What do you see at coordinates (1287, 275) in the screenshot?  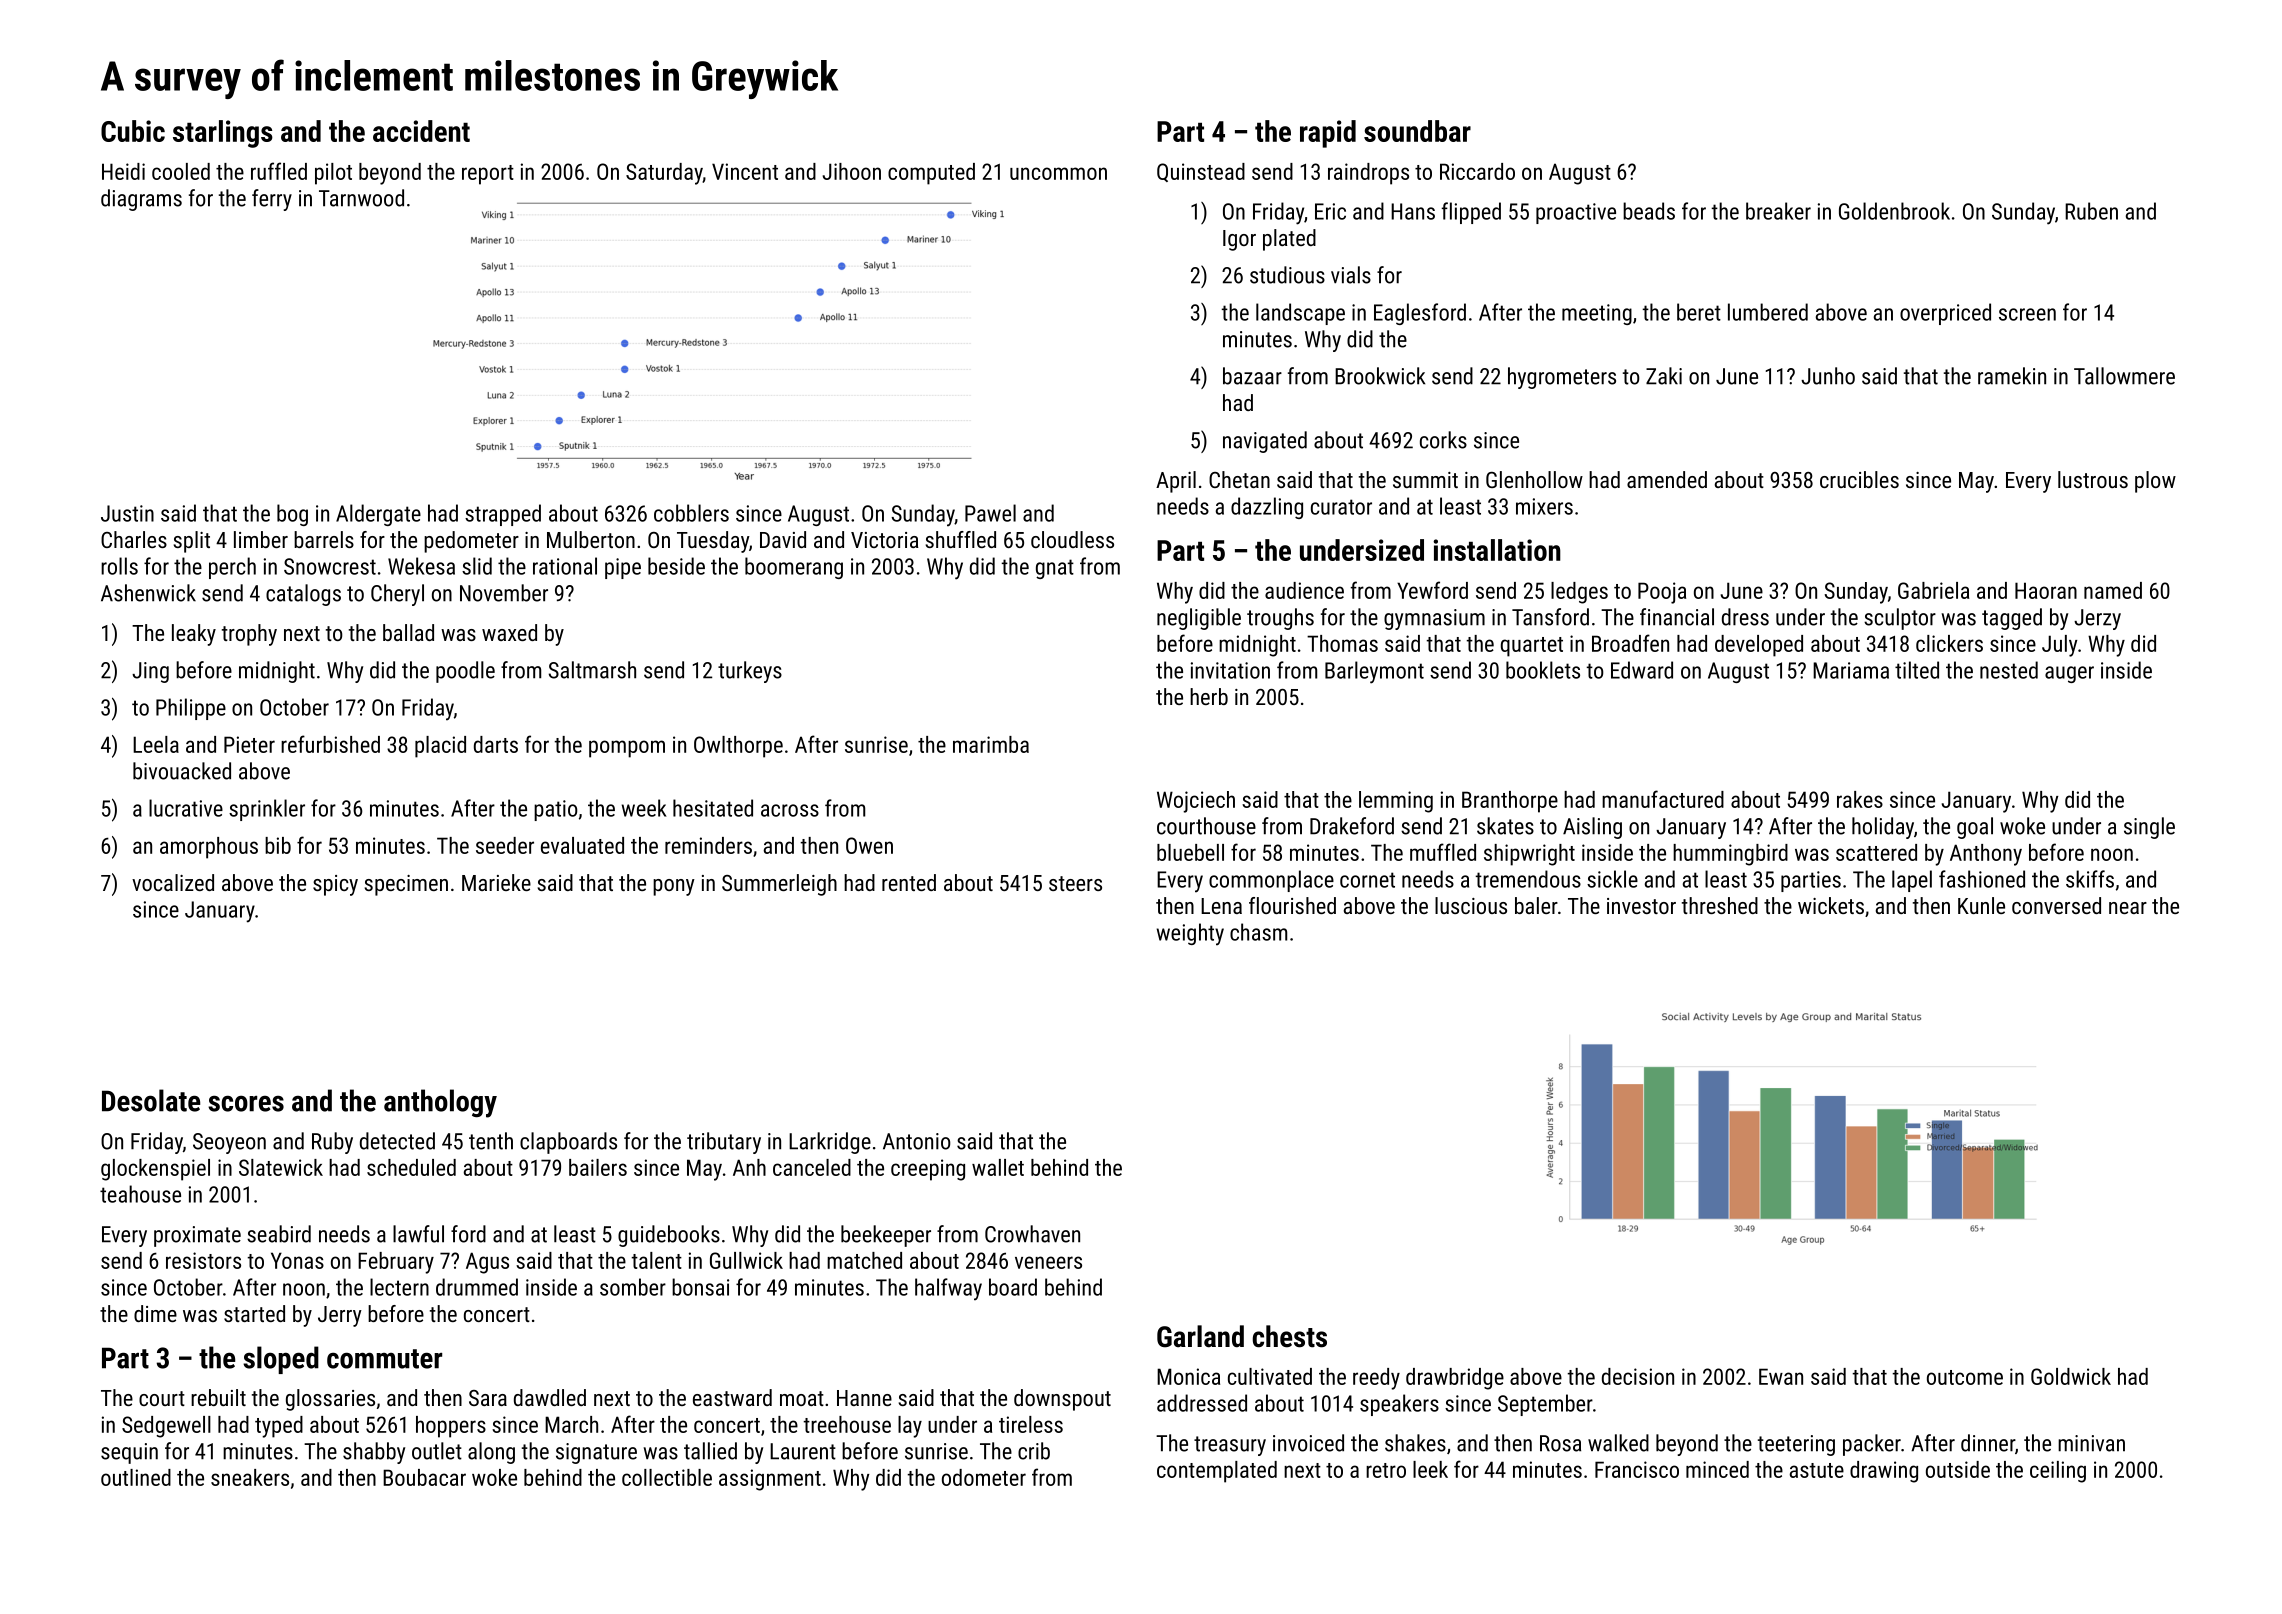 I see `studious` at bounding box center [1287, 275].
